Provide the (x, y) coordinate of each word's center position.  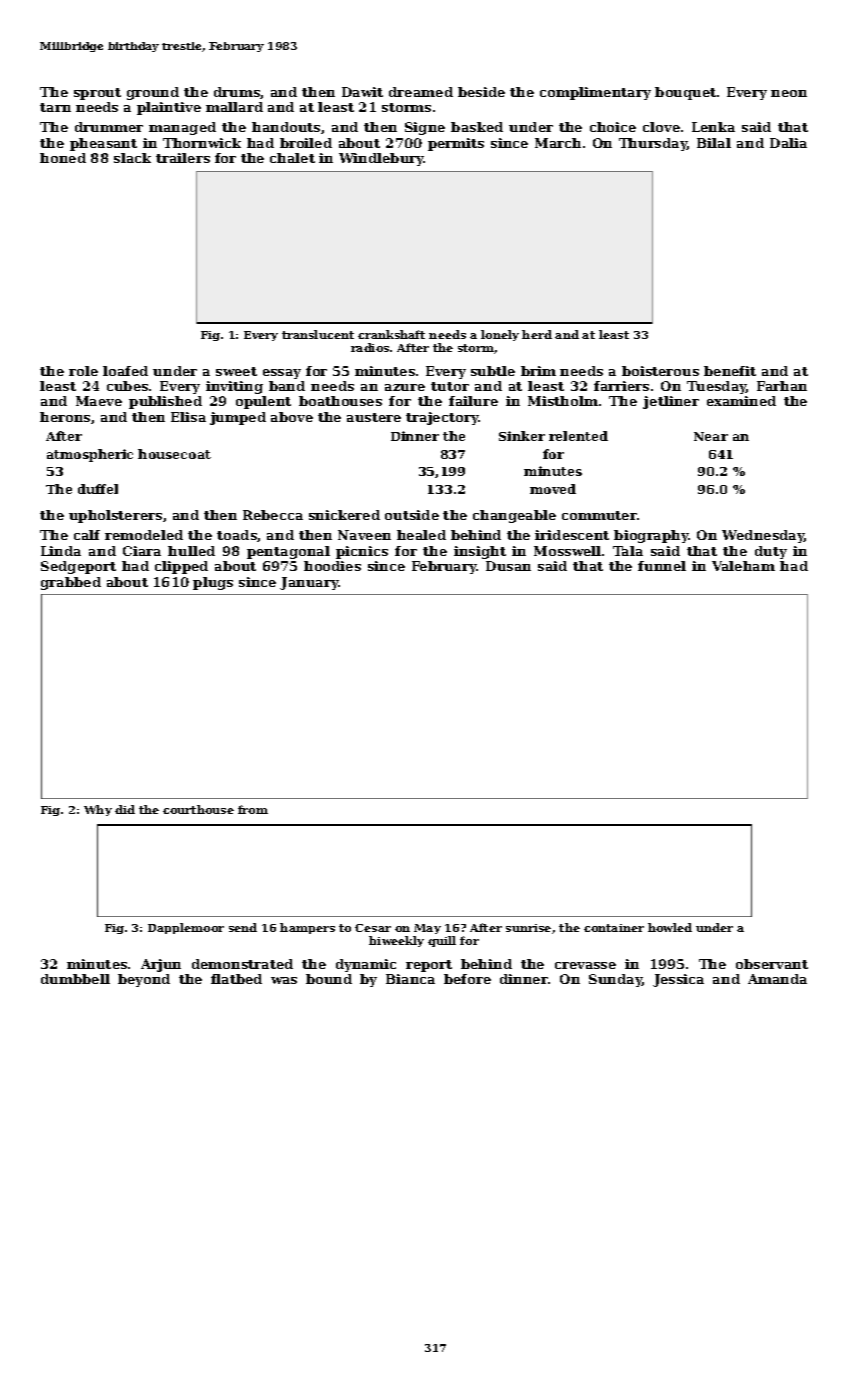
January (309, 583)
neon (789, 93)
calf (87, 535)
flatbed (236, 979)
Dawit (362, 92)
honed (63, 158)
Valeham (743, 566)
